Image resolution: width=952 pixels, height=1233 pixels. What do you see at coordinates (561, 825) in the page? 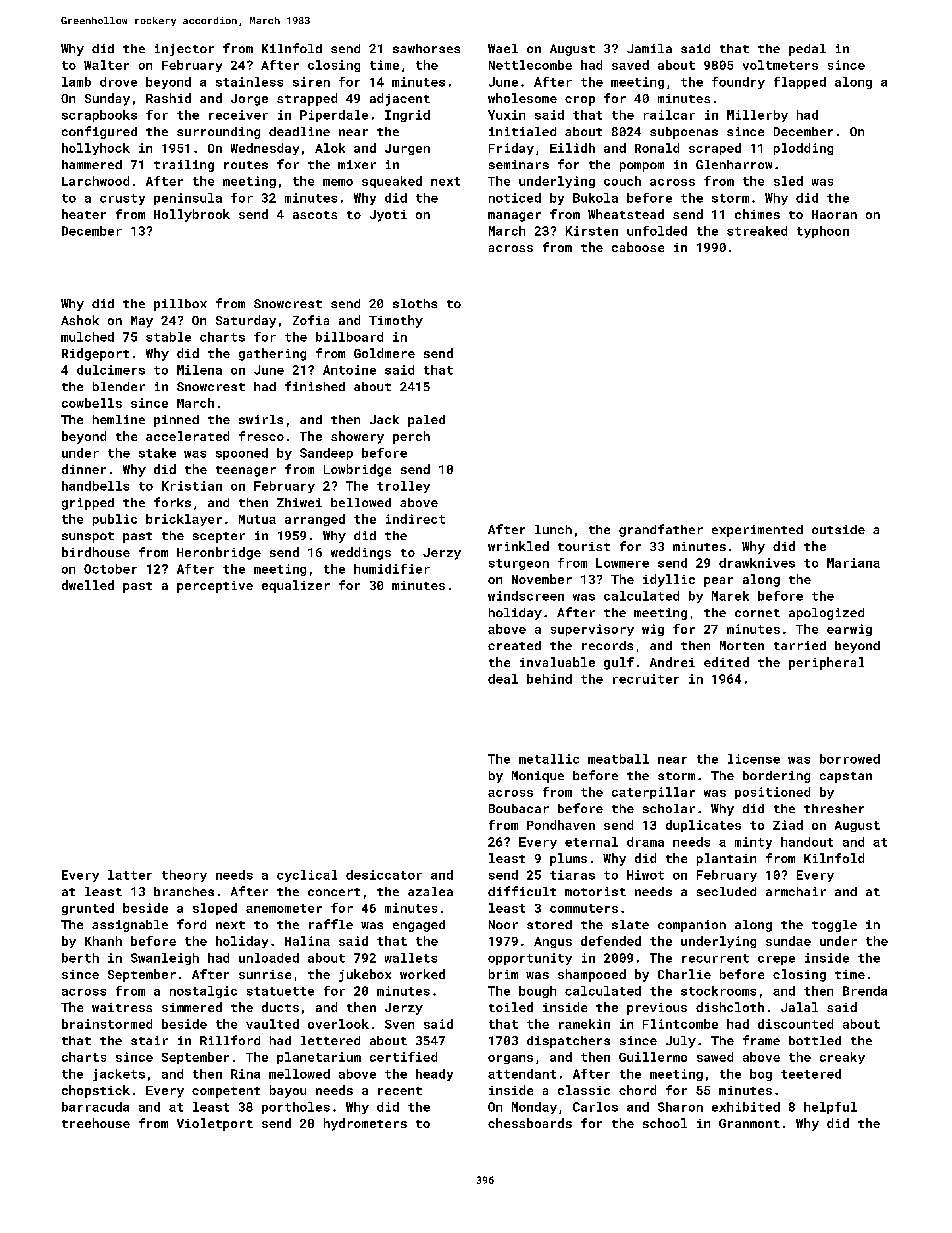
I see `Pondhaven` at bounding box center [561, 825].
